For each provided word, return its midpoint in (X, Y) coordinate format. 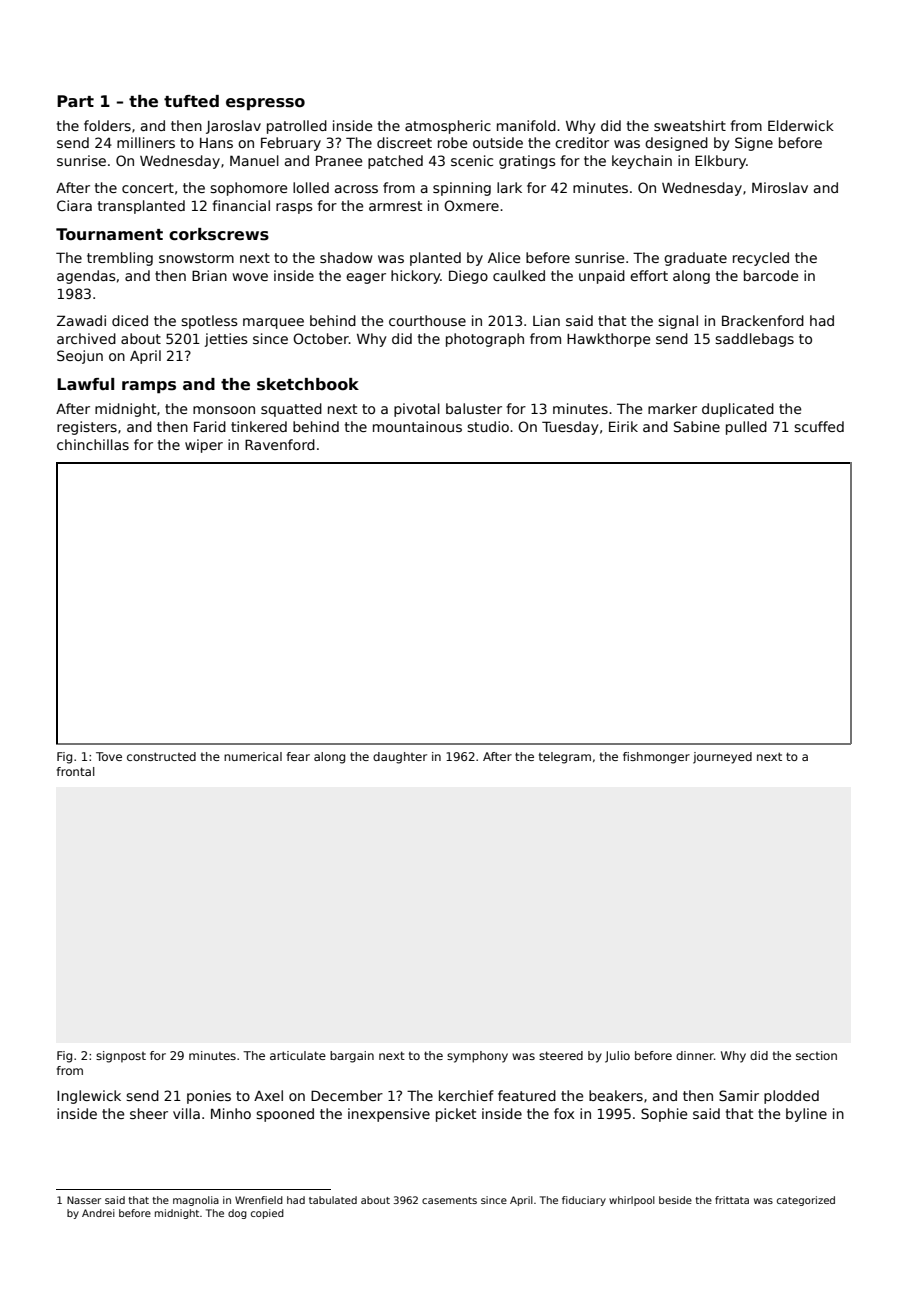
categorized (806, 1201)
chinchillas (93, 444)
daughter (400, 758)
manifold (526, 125)
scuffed (819, 426)
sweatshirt (690, 125)
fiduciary (584, 1201)
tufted (191, 101)
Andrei (98, 1213)
